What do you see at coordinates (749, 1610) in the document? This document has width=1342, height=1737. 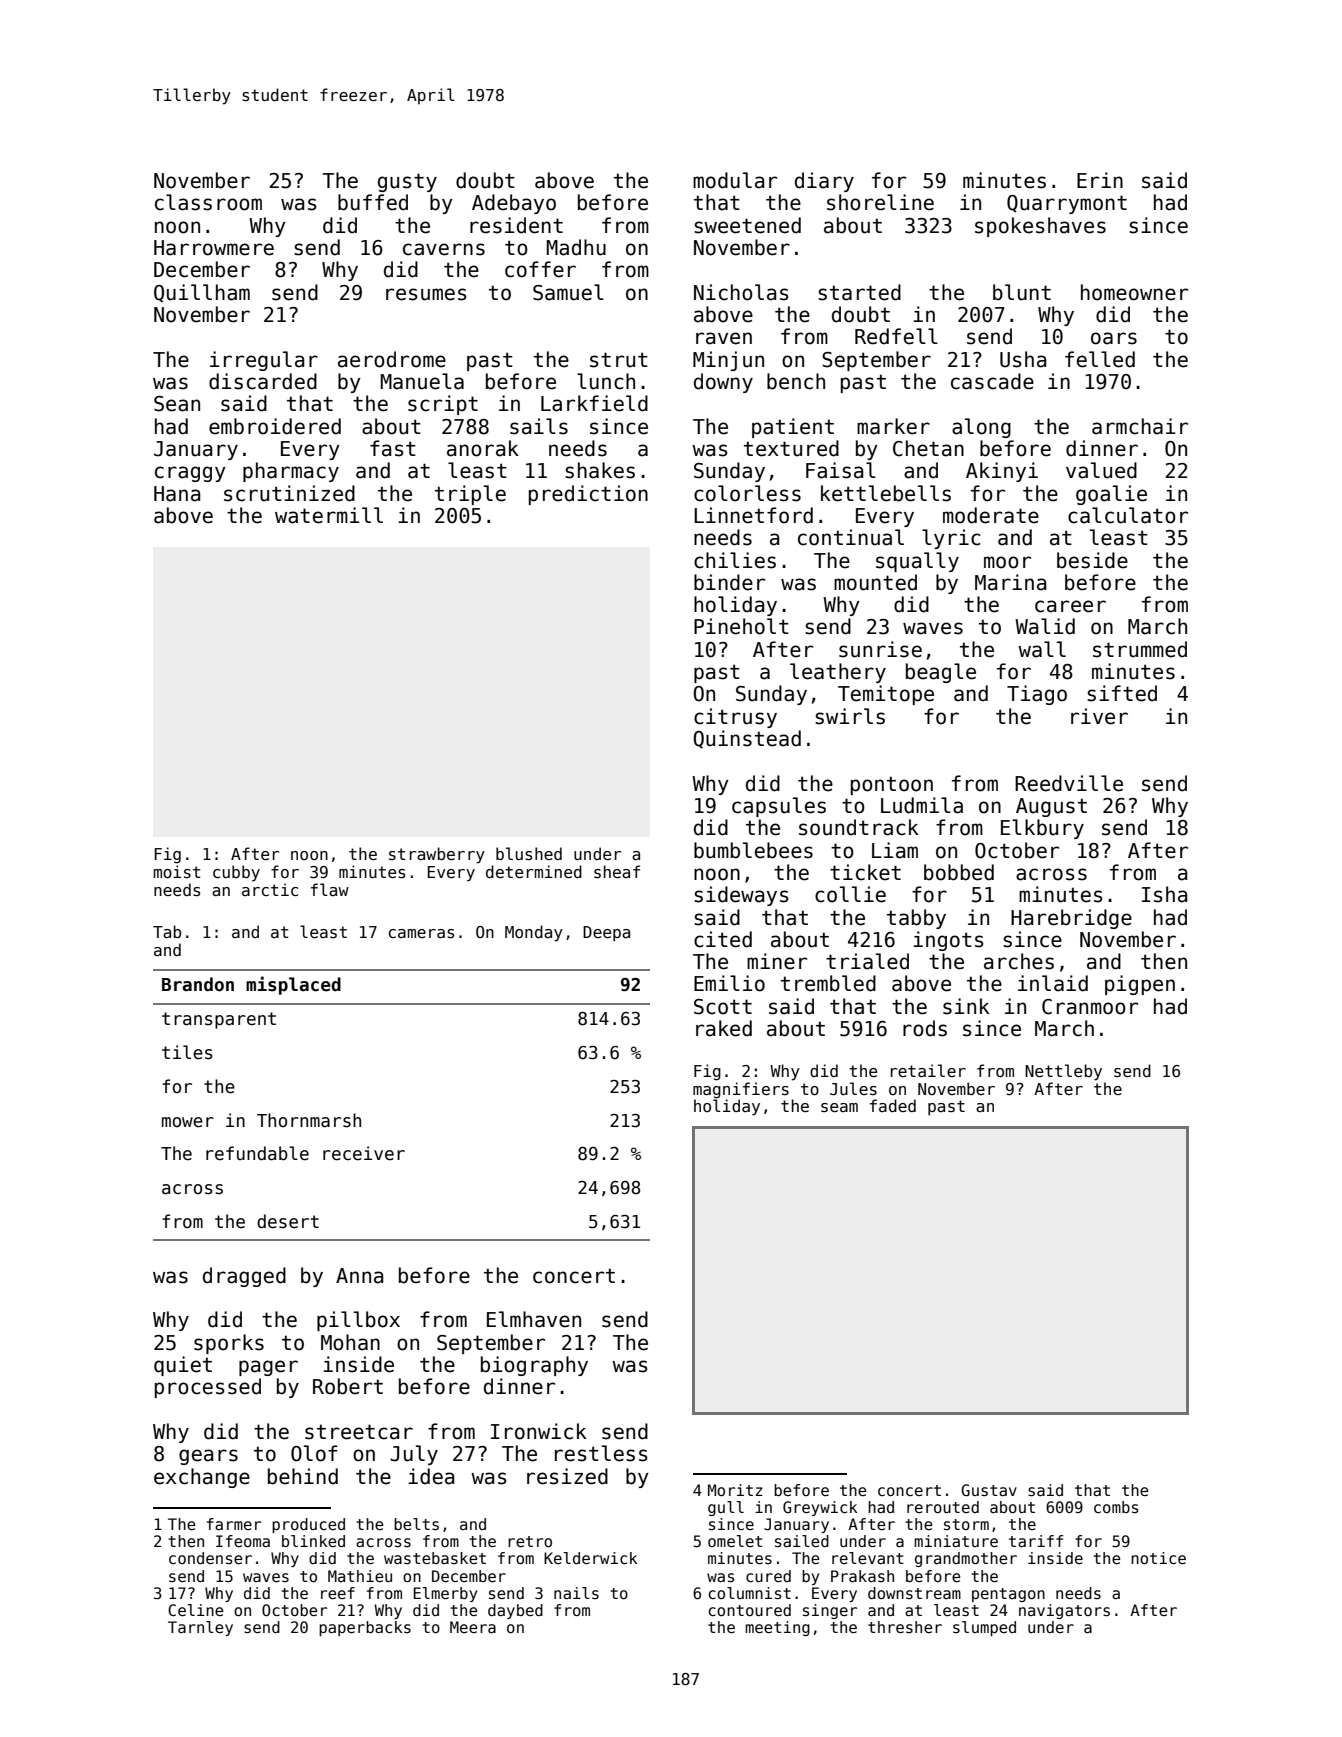 I see `contoured` at bounding box center [749, 1610].
